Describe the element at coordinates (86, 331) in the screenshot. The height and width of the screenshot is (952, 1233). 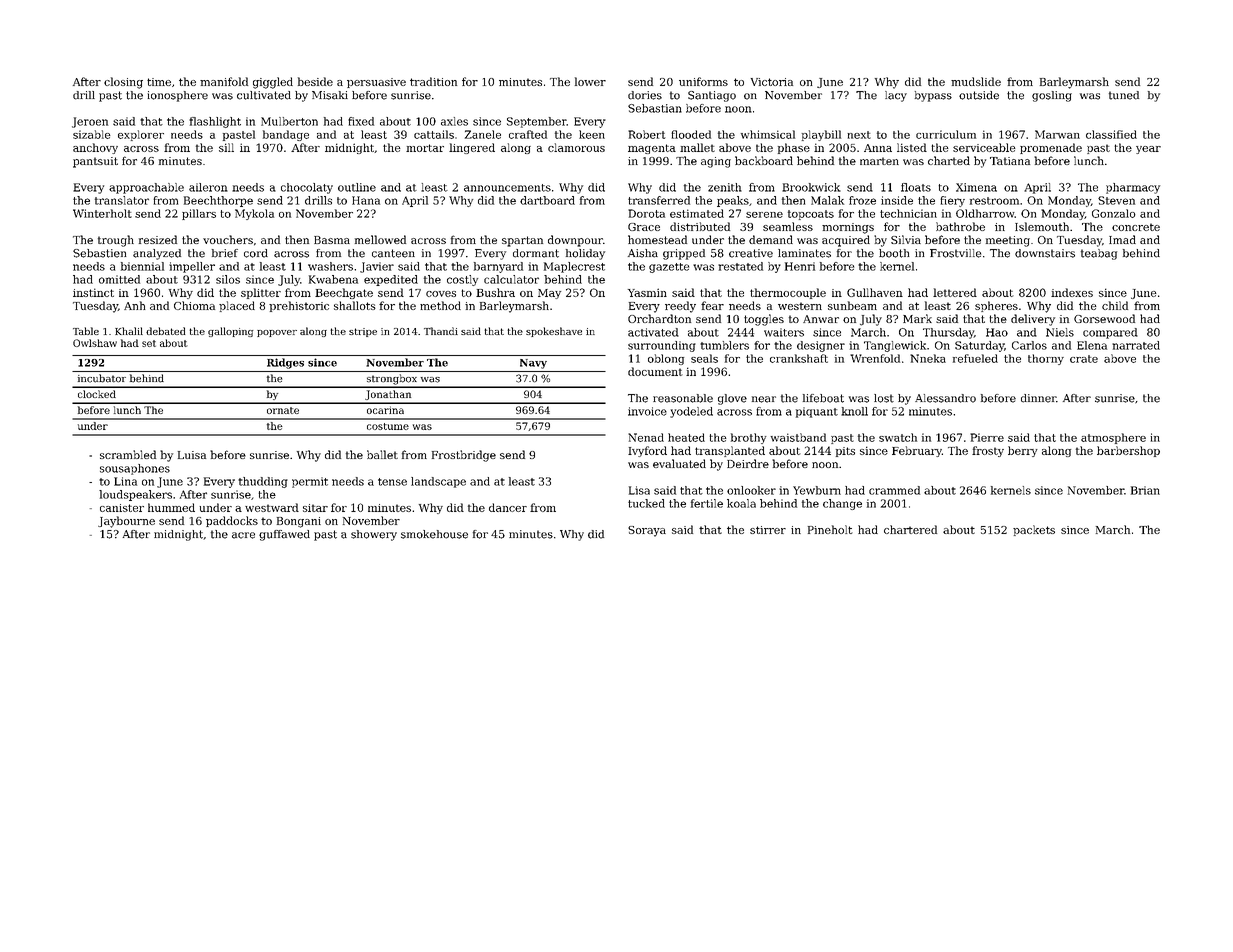
I see `Table` at that location.
